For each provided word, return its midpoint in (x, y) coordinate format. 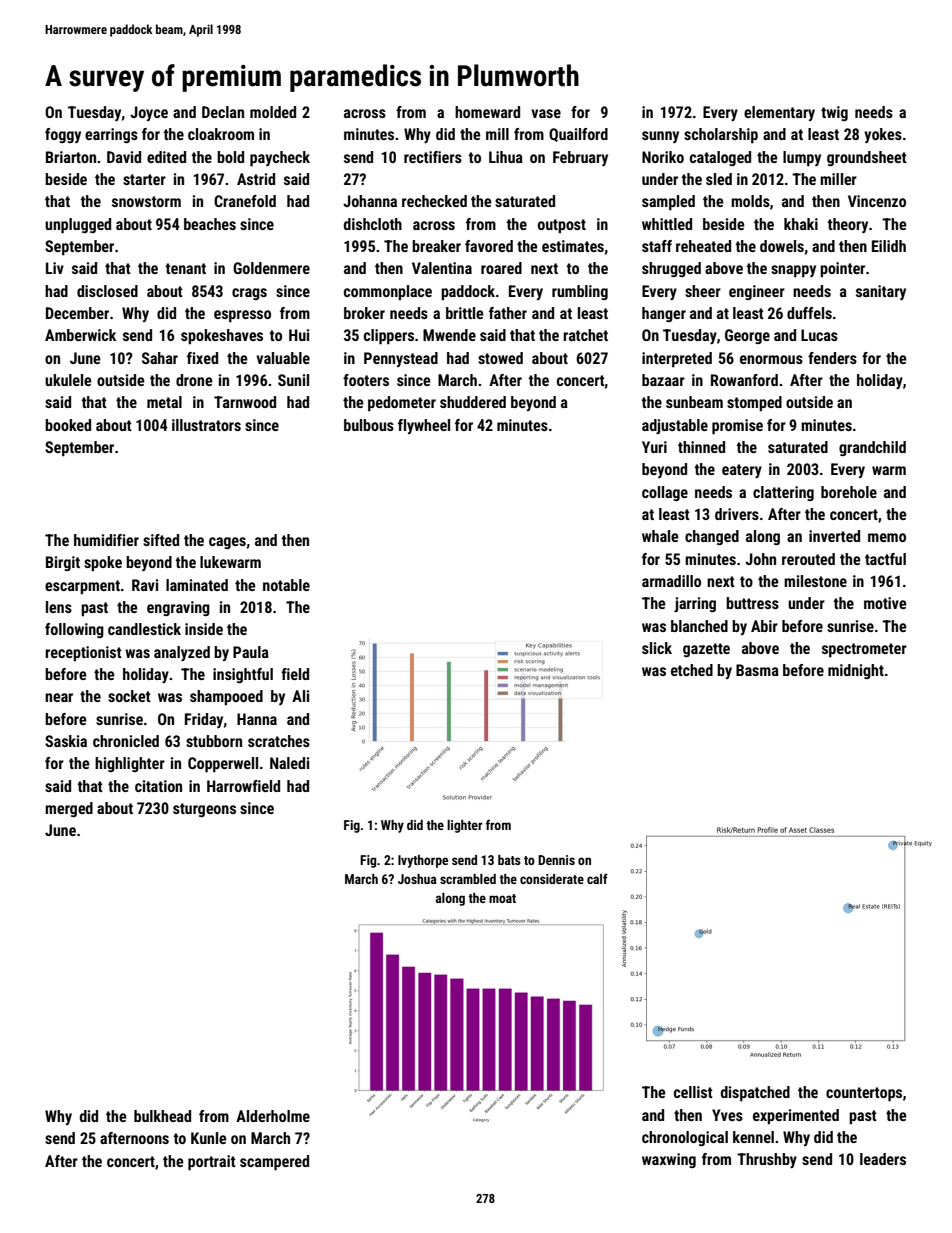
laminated (197, 585)
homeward (487, 112)
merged (69, 809)
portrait (212, 1163)
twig (834, 113)
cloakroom (221, 134)
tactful (885, 559)
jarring (695, 604)
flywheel (424, 426)
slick (657, 648)
